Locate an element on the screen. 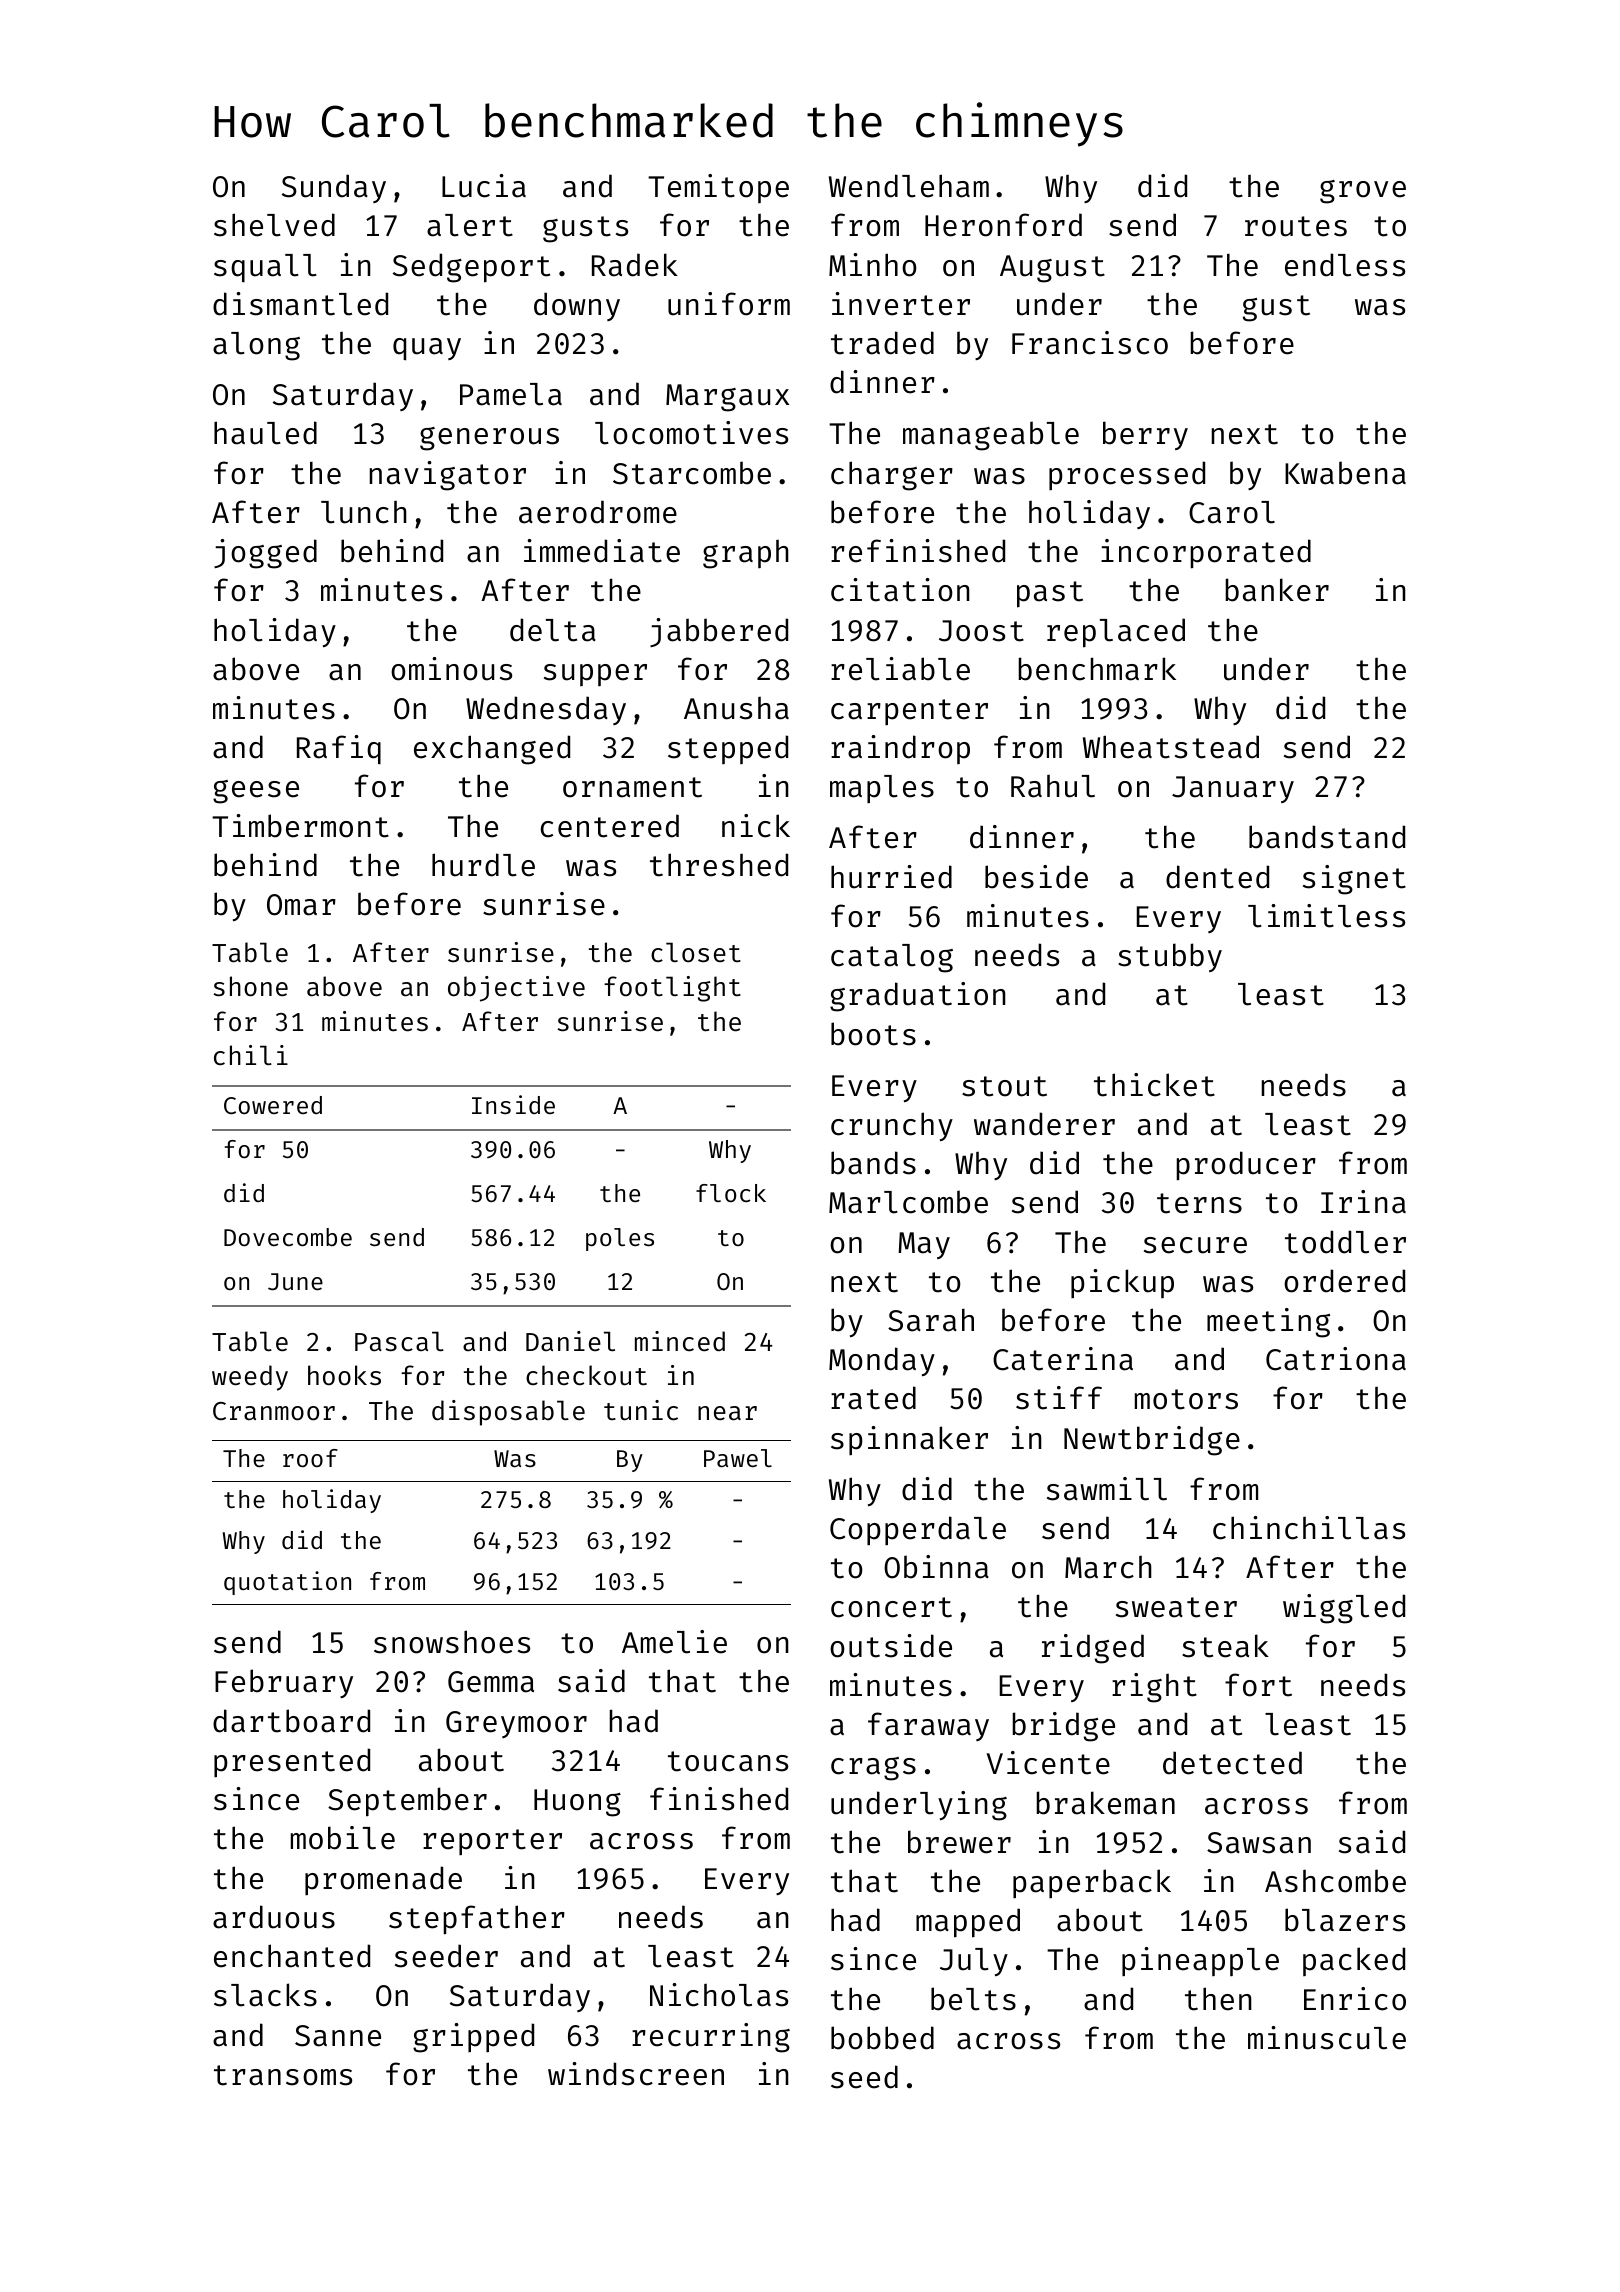 The width and height of the screenshot is (1620, 2292). navigator is located at coordinates (447, 476).
